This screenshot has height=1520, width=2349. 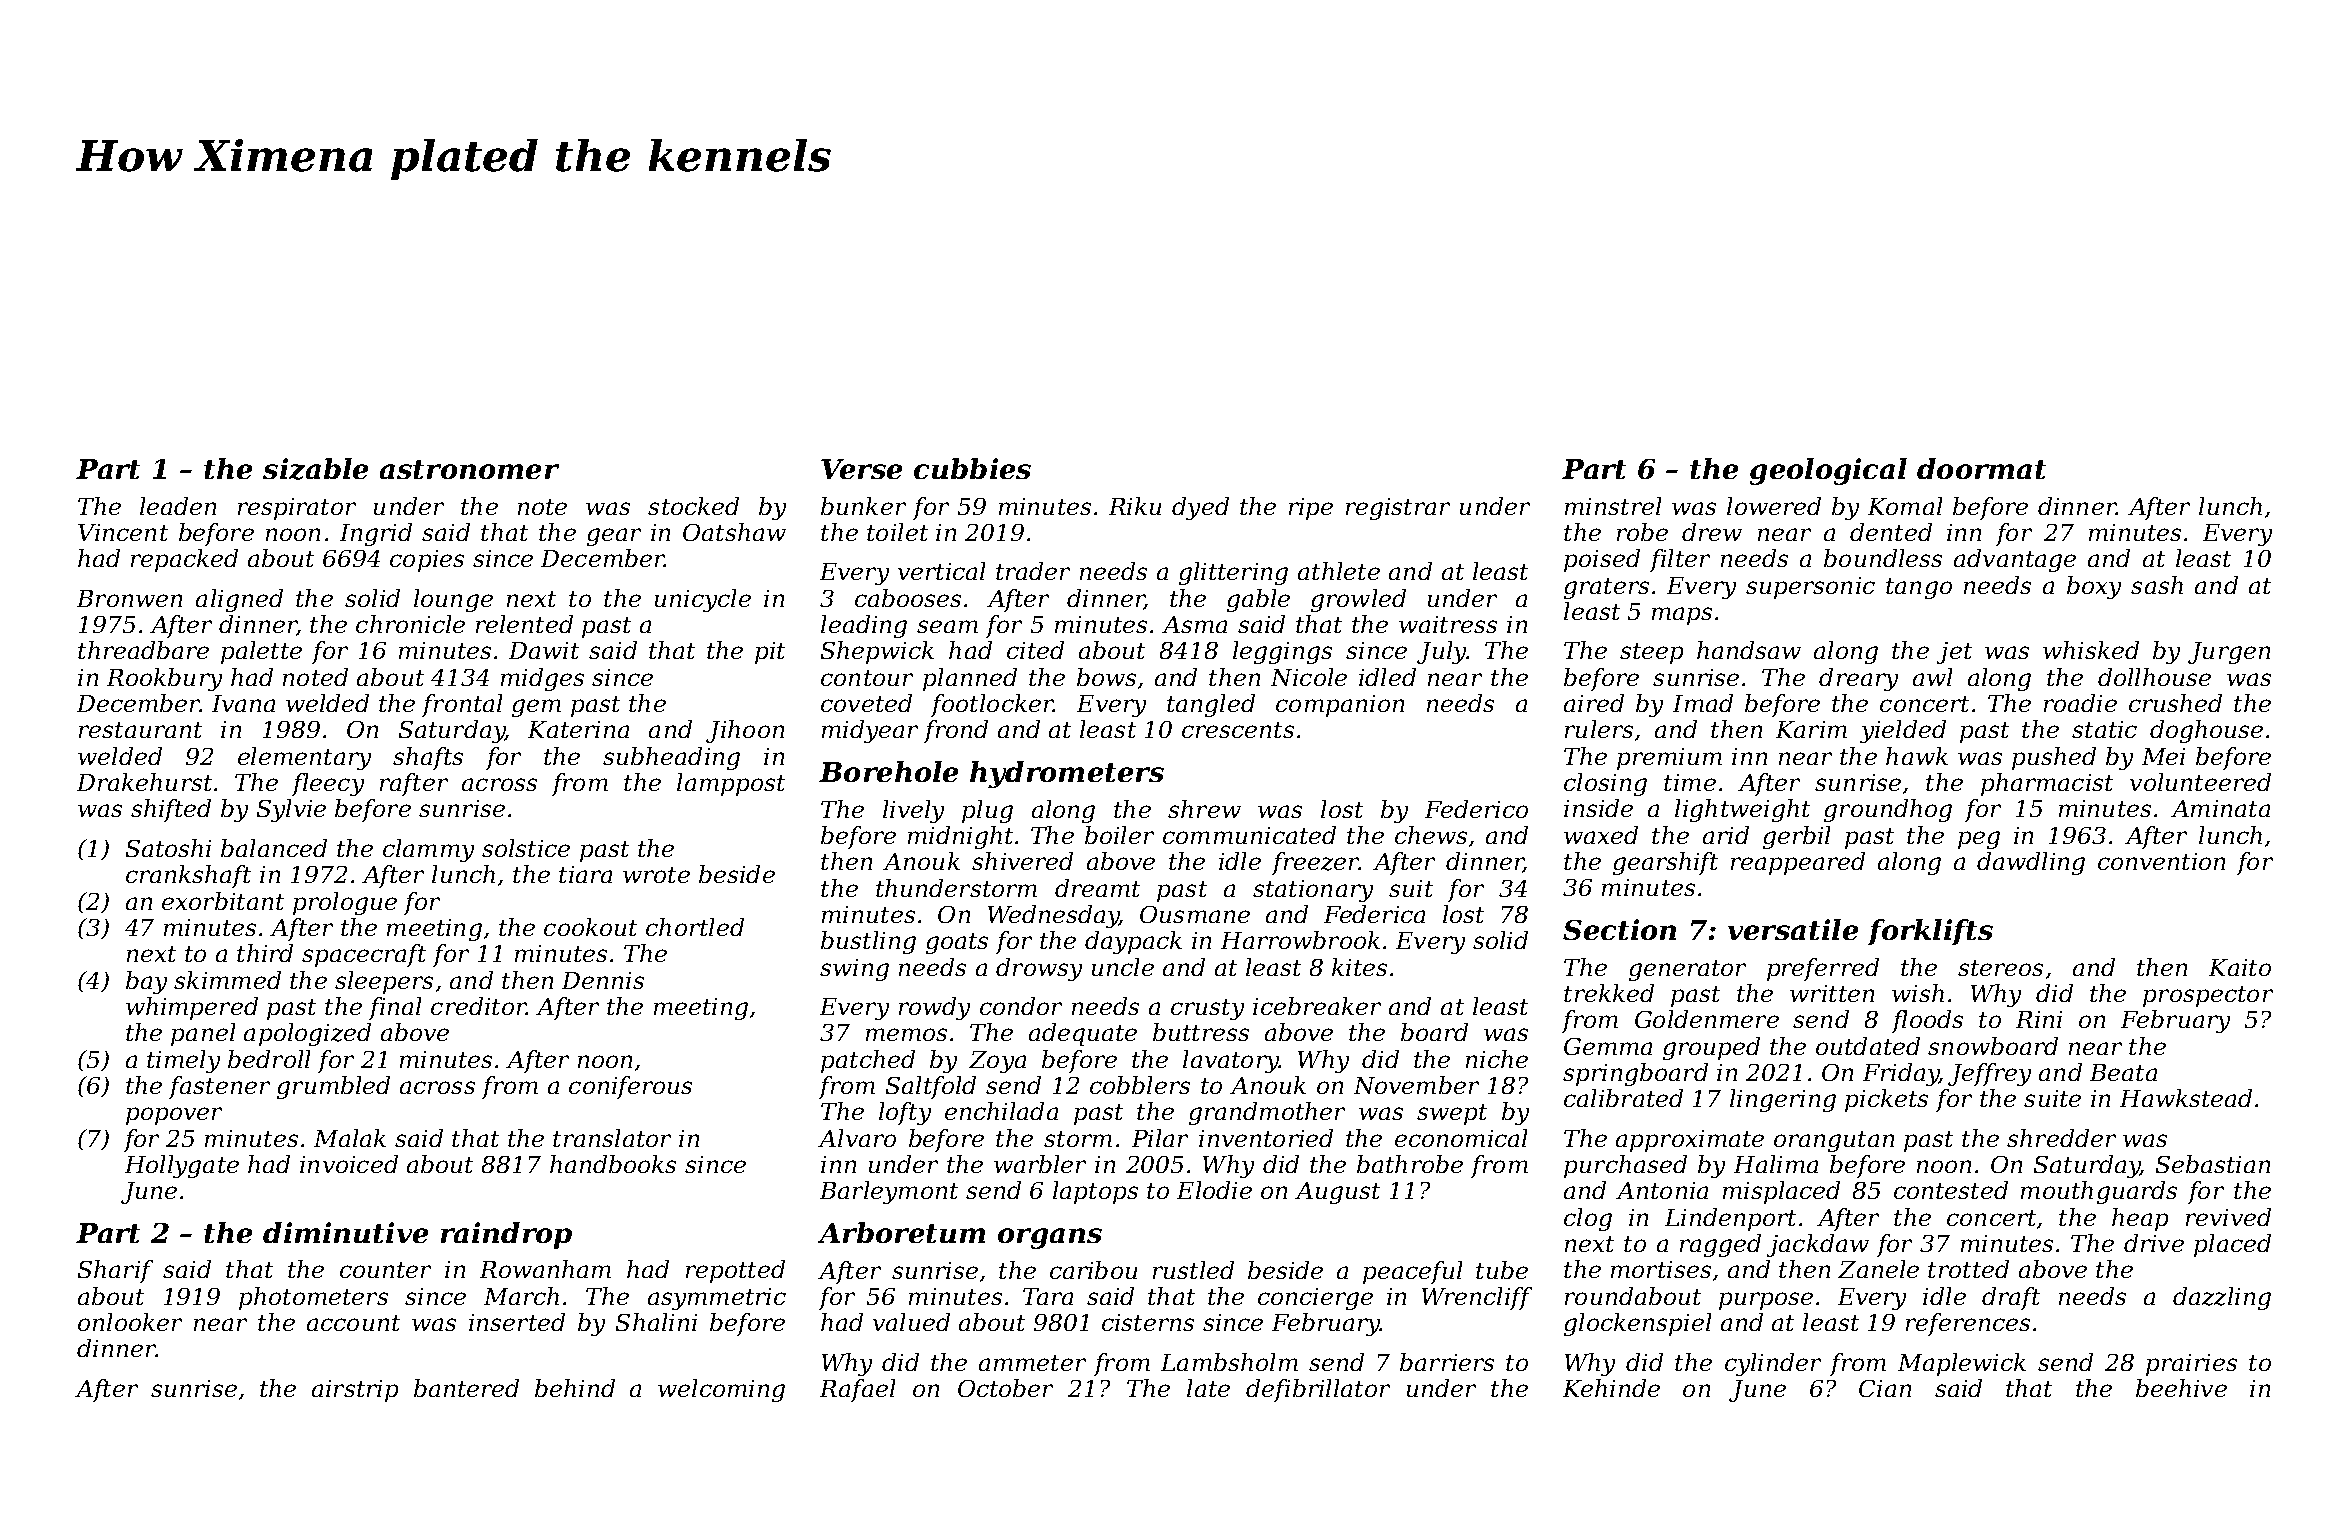 I want to click on cubbies, so click(x=972, y=468).
